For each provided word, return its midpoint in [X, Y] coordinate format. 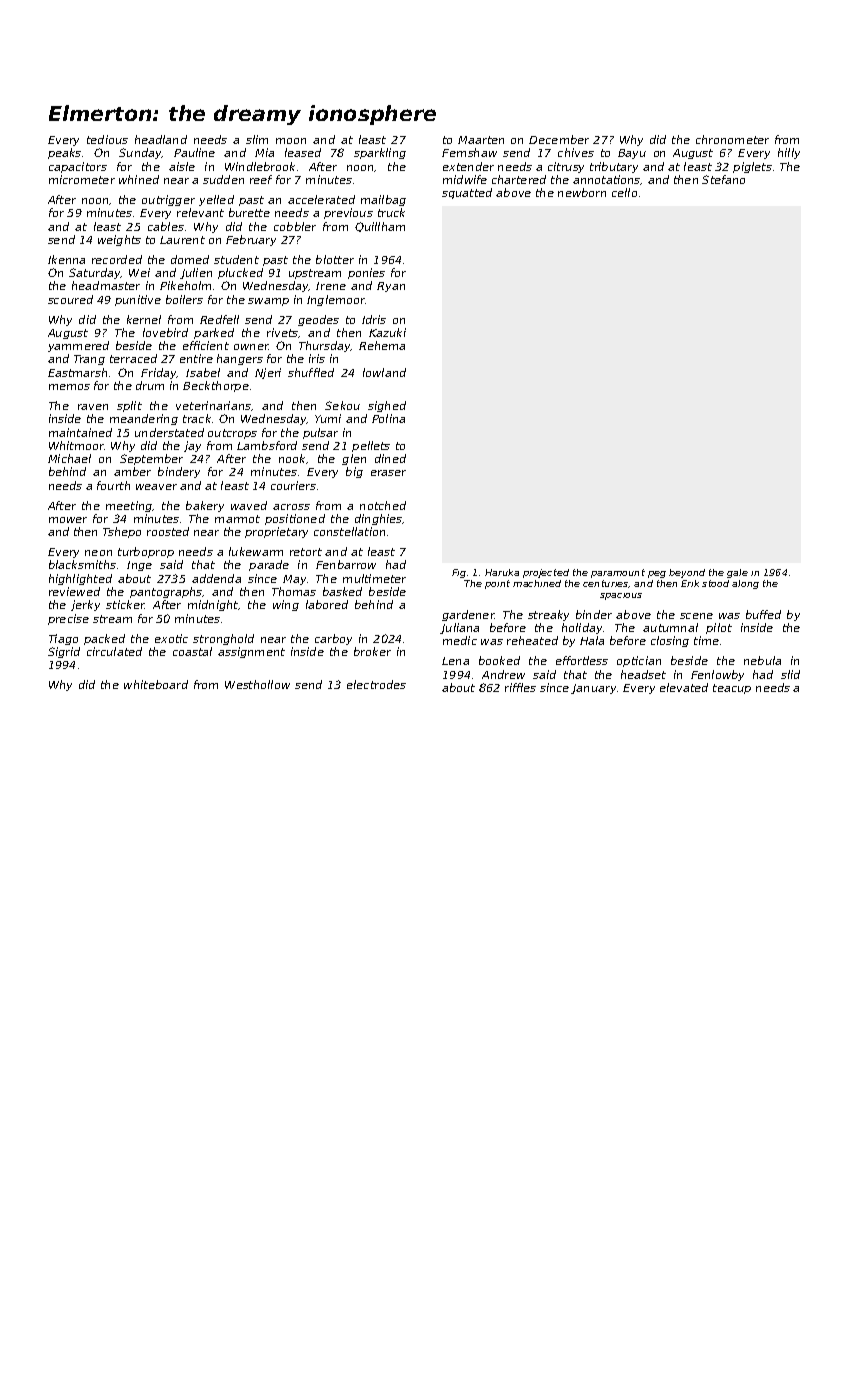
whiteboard [156, 684]
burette [249, 212]
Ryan [391, 287]
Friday [159, 373]
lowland [384, 372]
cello [624, 192]
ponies [366, 273]
